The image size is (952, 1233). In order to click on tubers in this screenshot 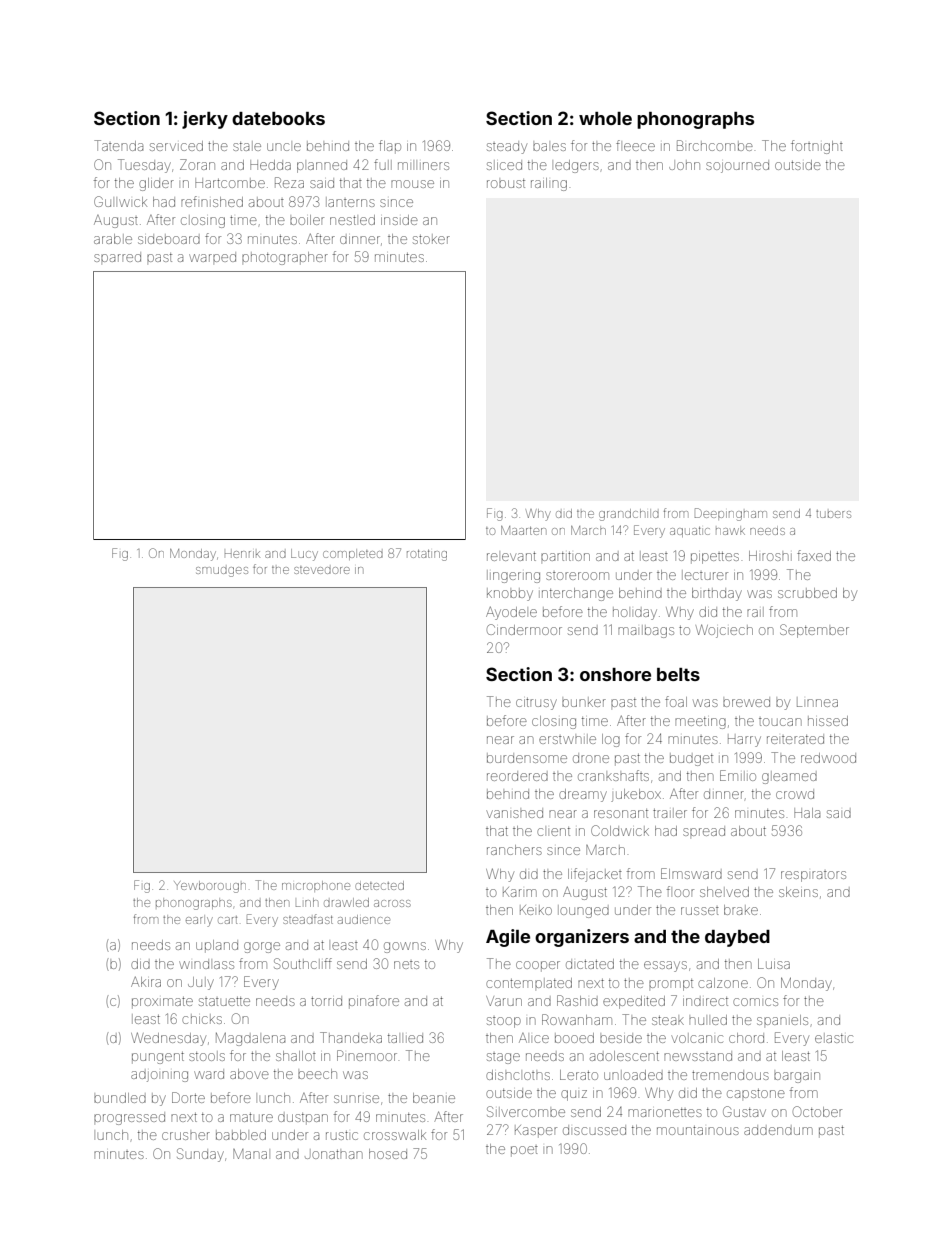, I will do `click(833, 514)`.
